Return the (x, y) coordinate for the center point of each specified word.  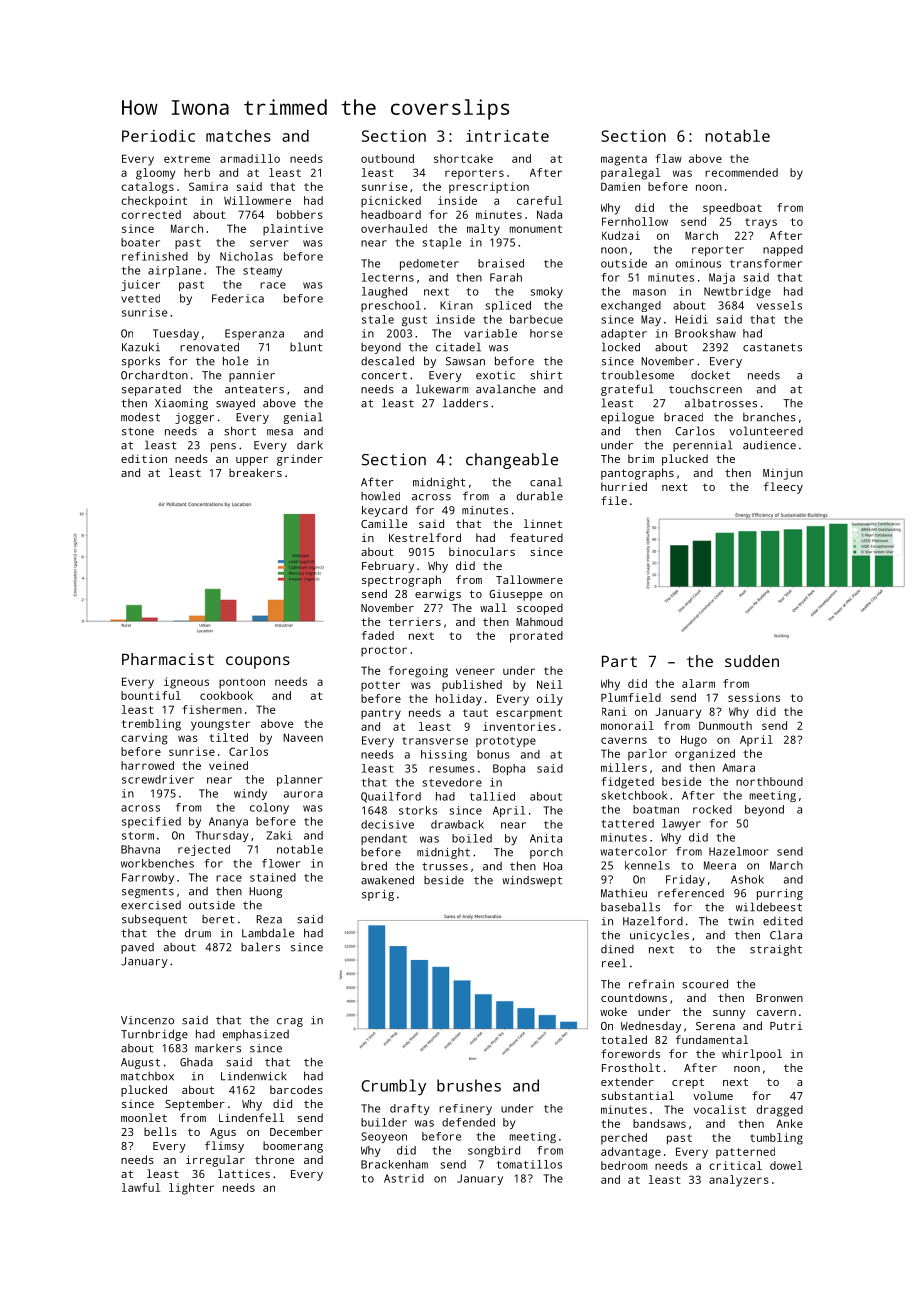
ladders (465, 403)
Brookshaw (705, 333)
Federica (238, 298)
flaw (668, 158)
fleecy (783, 488)
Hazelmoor (738, 851)
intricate (507, 136)
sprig (378, 895)
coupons (258, 662)
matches (238, 136)
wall (493, 607)
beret (218, 919)
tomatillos (529, 1164)
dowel (786, 1165)
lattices (244, 1173)
